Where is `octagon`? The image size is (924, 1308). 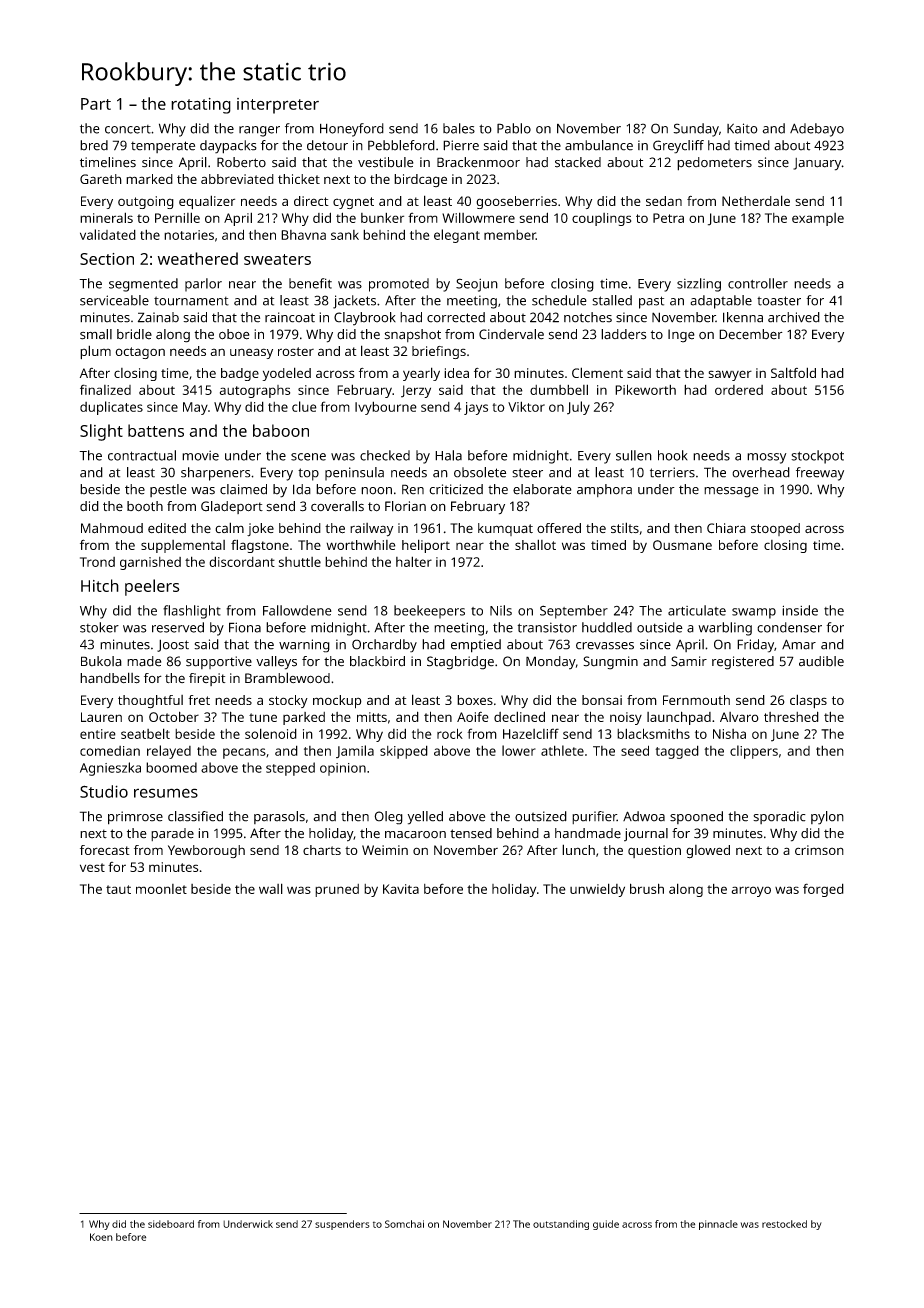
octagon is located at coordinates (140, 353).
